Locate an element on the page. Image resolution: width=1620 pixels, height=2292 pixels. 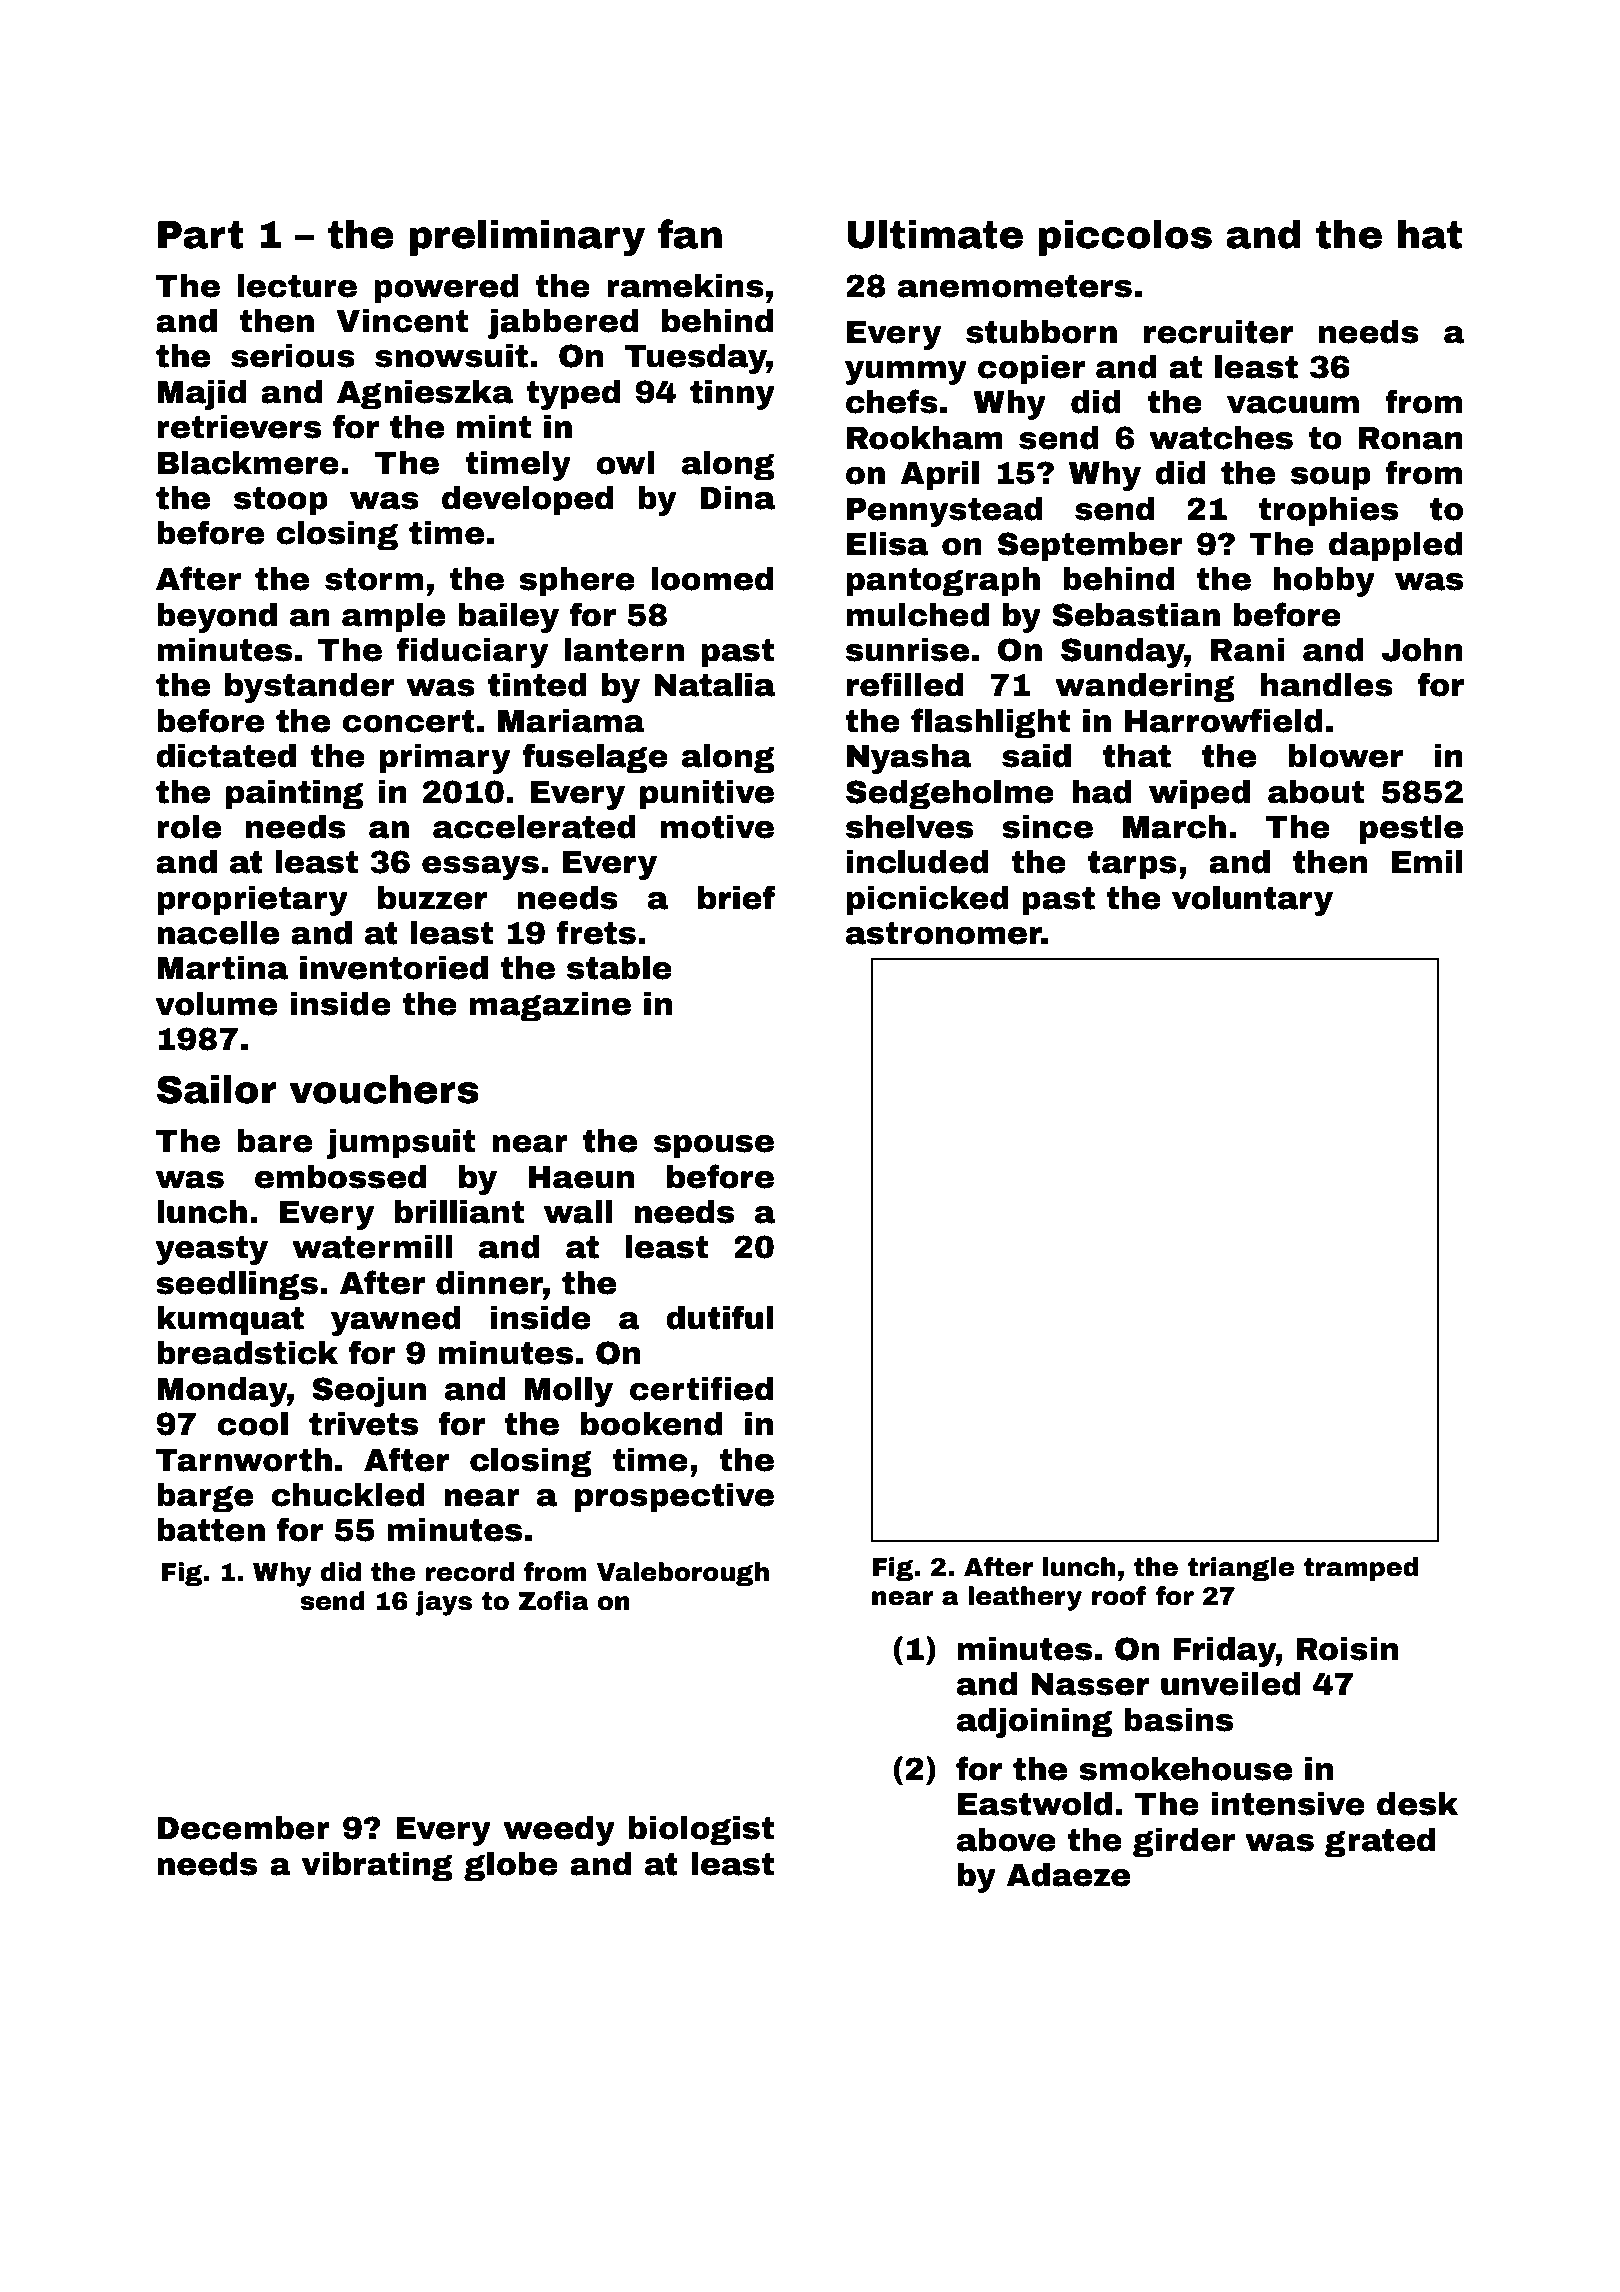
September is located at coordinates (1090, 547).
